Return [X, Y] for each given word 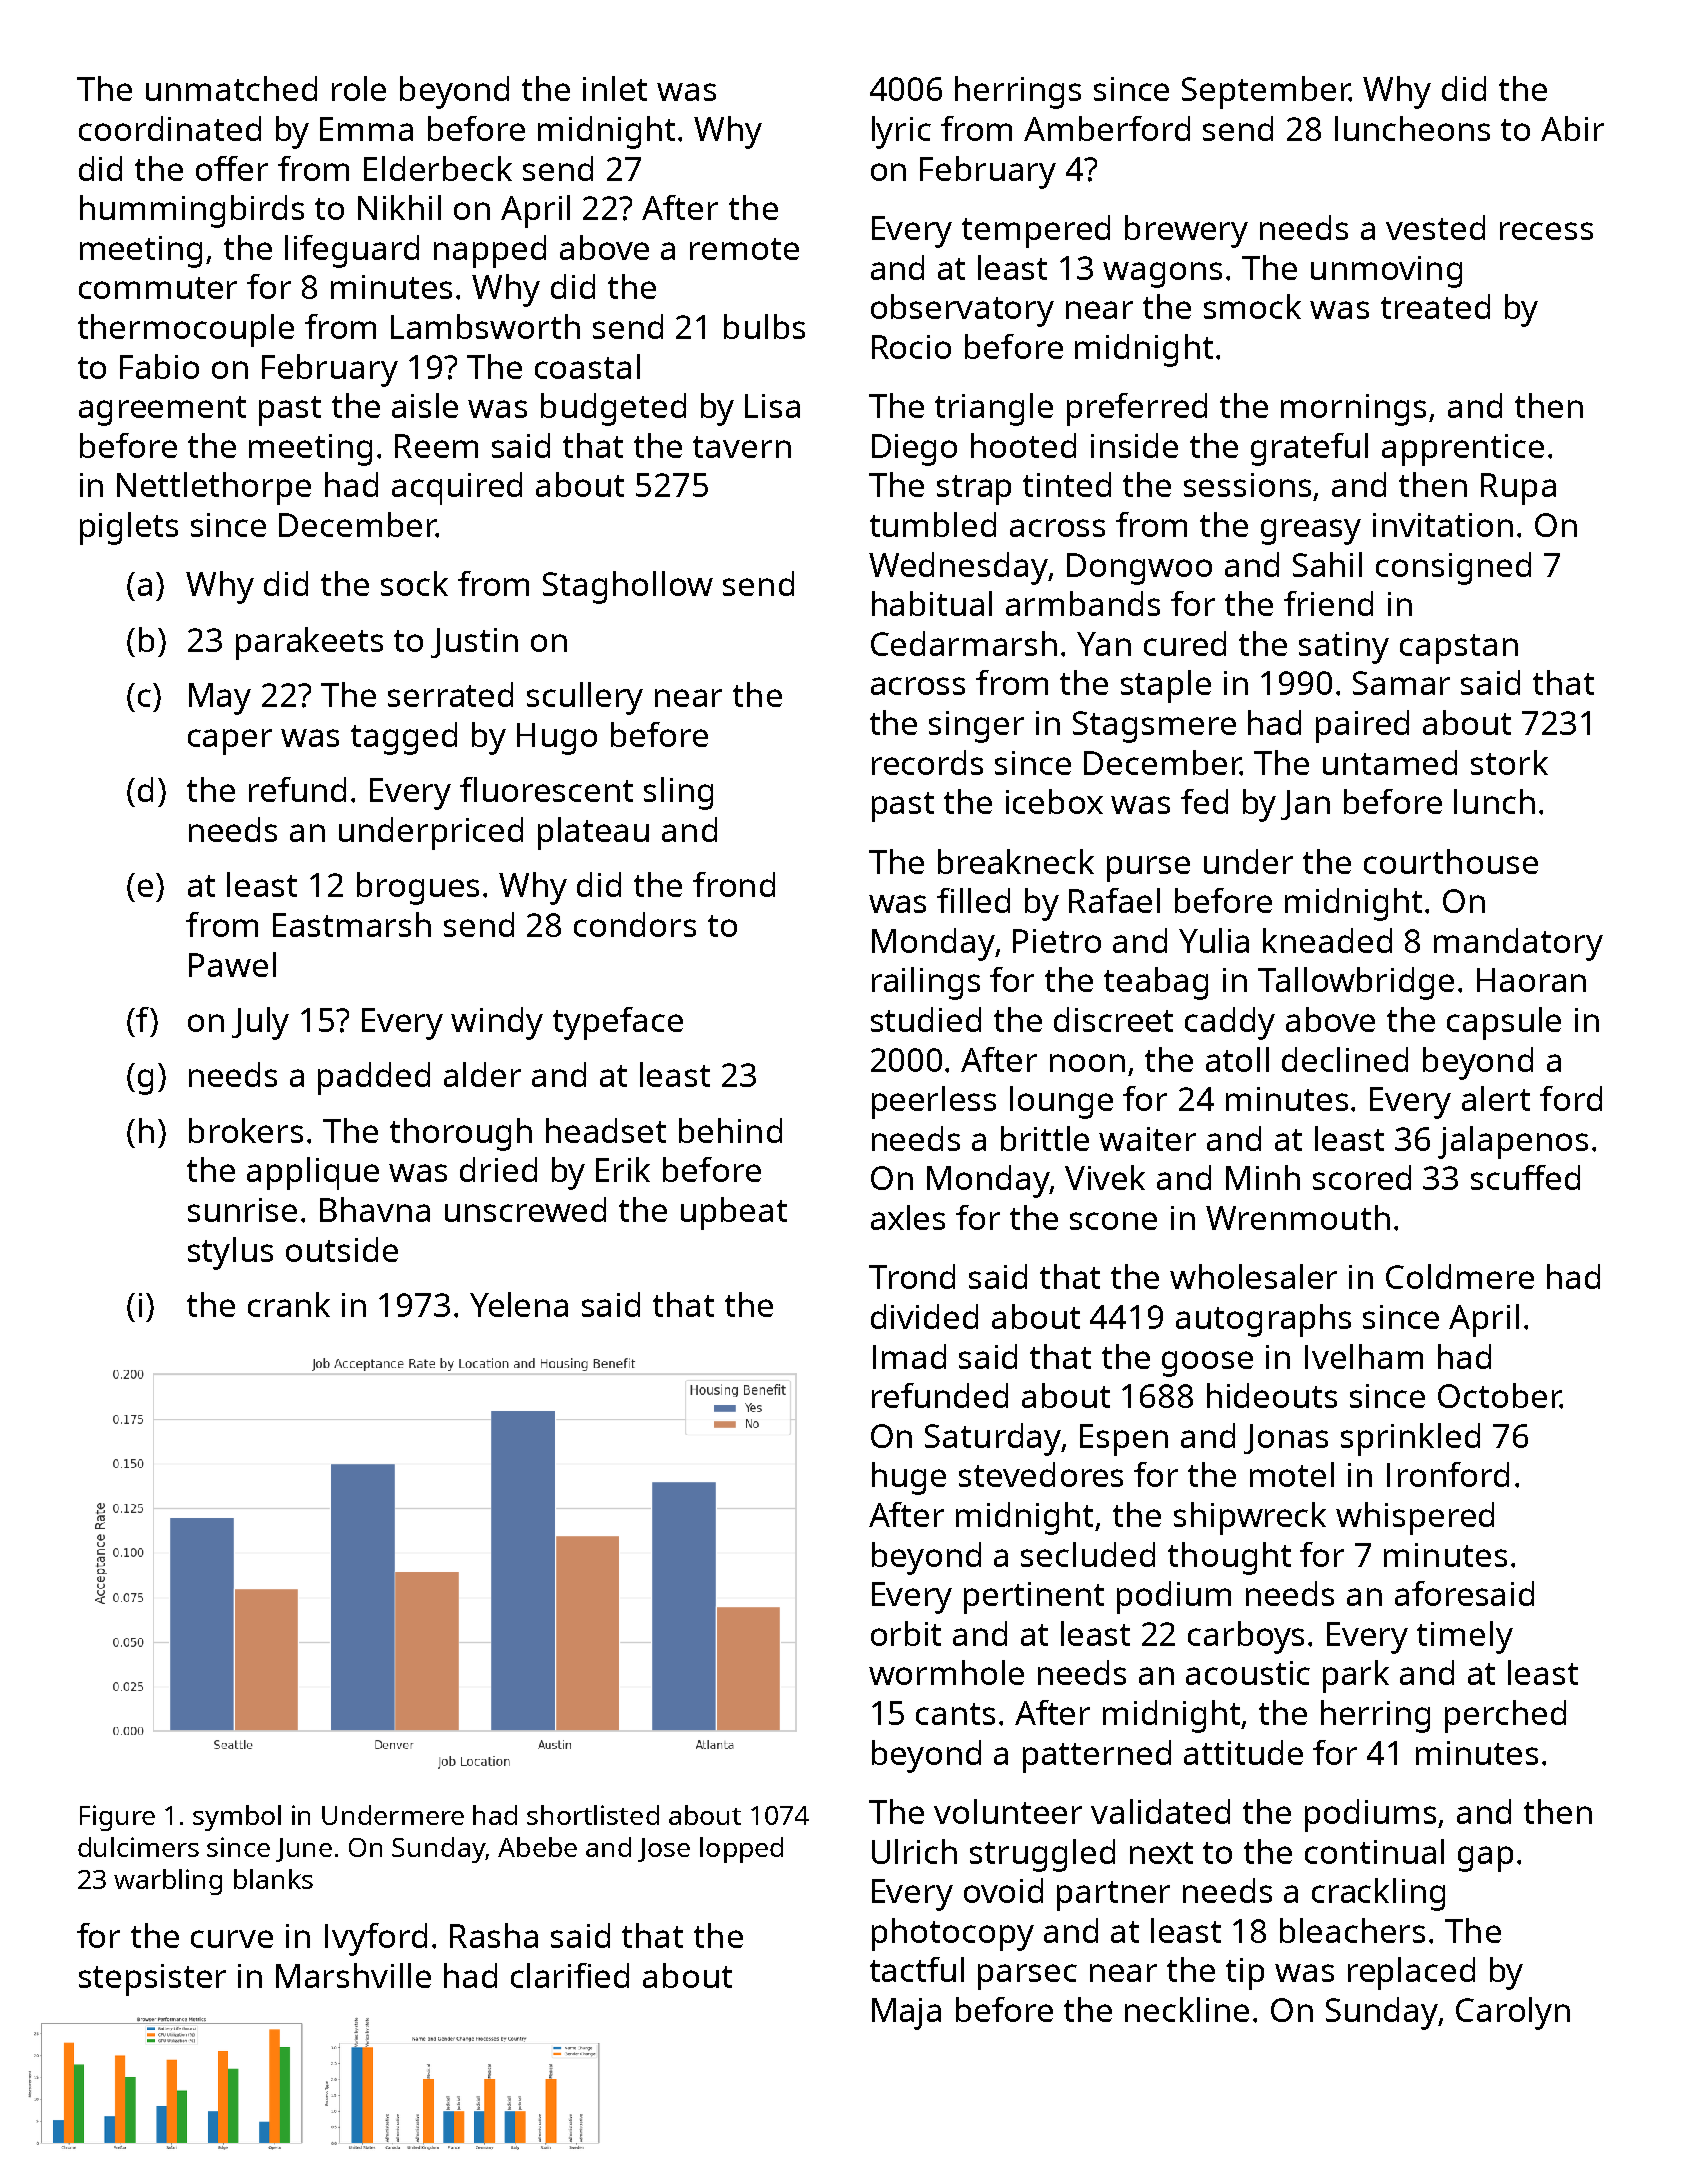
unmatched [231, 88]
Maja [906, 2014]
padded [374, 1078]
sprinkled [1410, 1439]
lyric [901, 132]
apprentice [1463, 450]
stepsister [152, 1980]
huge [909, 1478]
